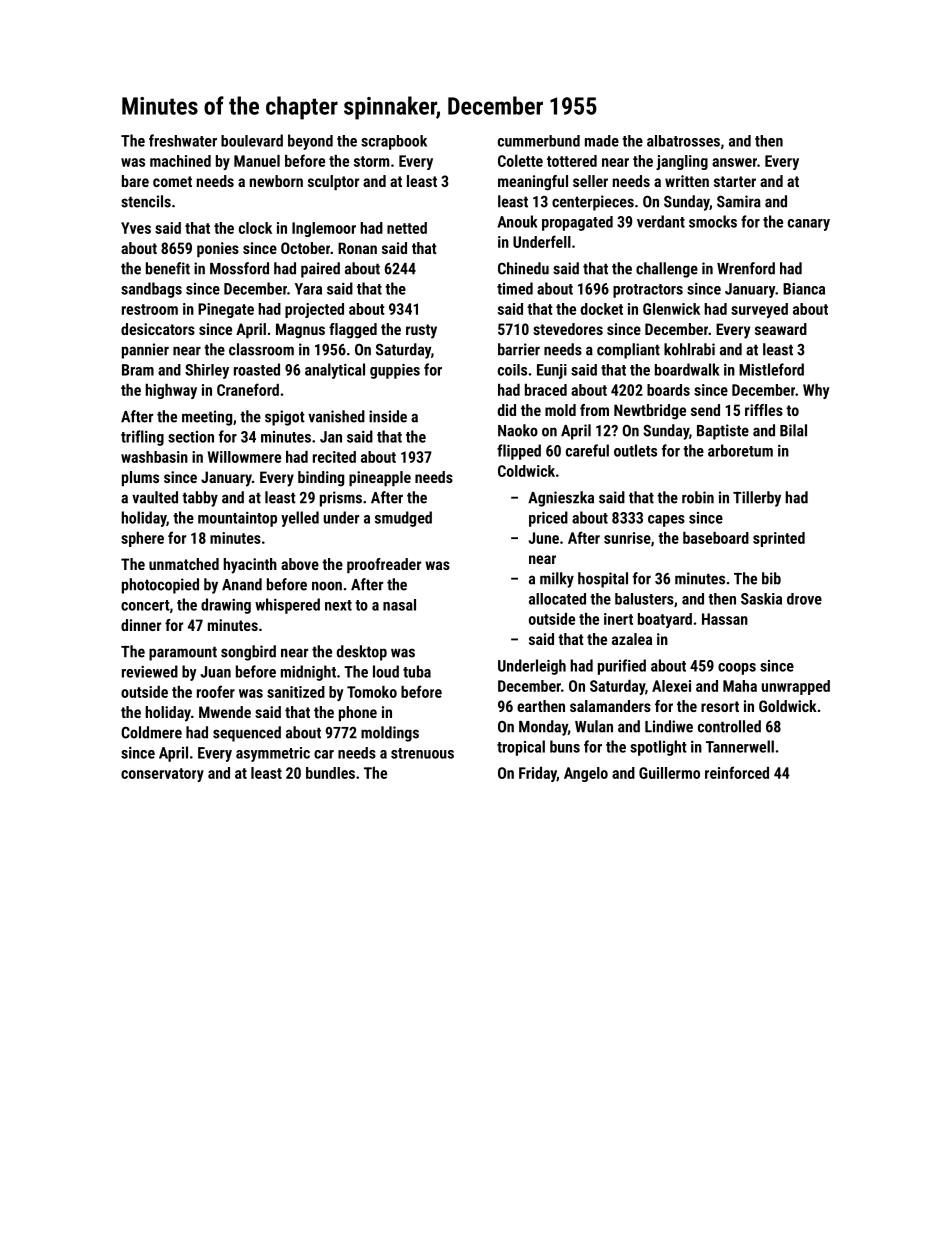  I want to click on made, so click(602, 141).
